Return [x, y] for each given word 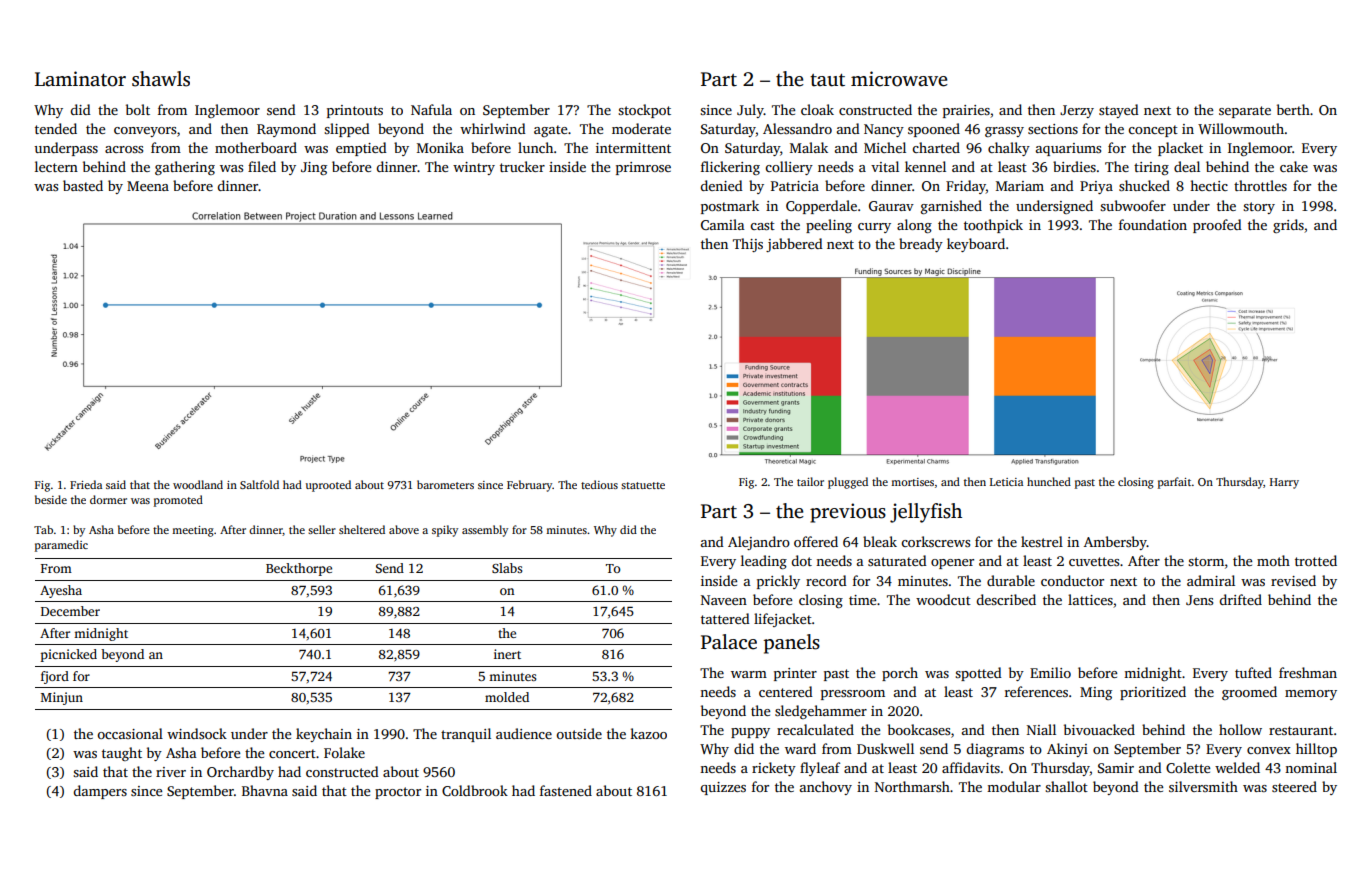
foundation [1153, 224]
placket [1180, 149]
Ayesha [61, 591]
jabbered [794, 245]
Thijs [748, 245]
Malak [809, 147]
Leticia [1006, 482]
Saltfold [259, 484]
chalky [1009, 149]
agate [550, 131]
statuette [643, 485]
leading [764, 562]
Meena [148, 186]
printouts [355, 111]
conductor [1072, 580]
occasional [130, 733]
